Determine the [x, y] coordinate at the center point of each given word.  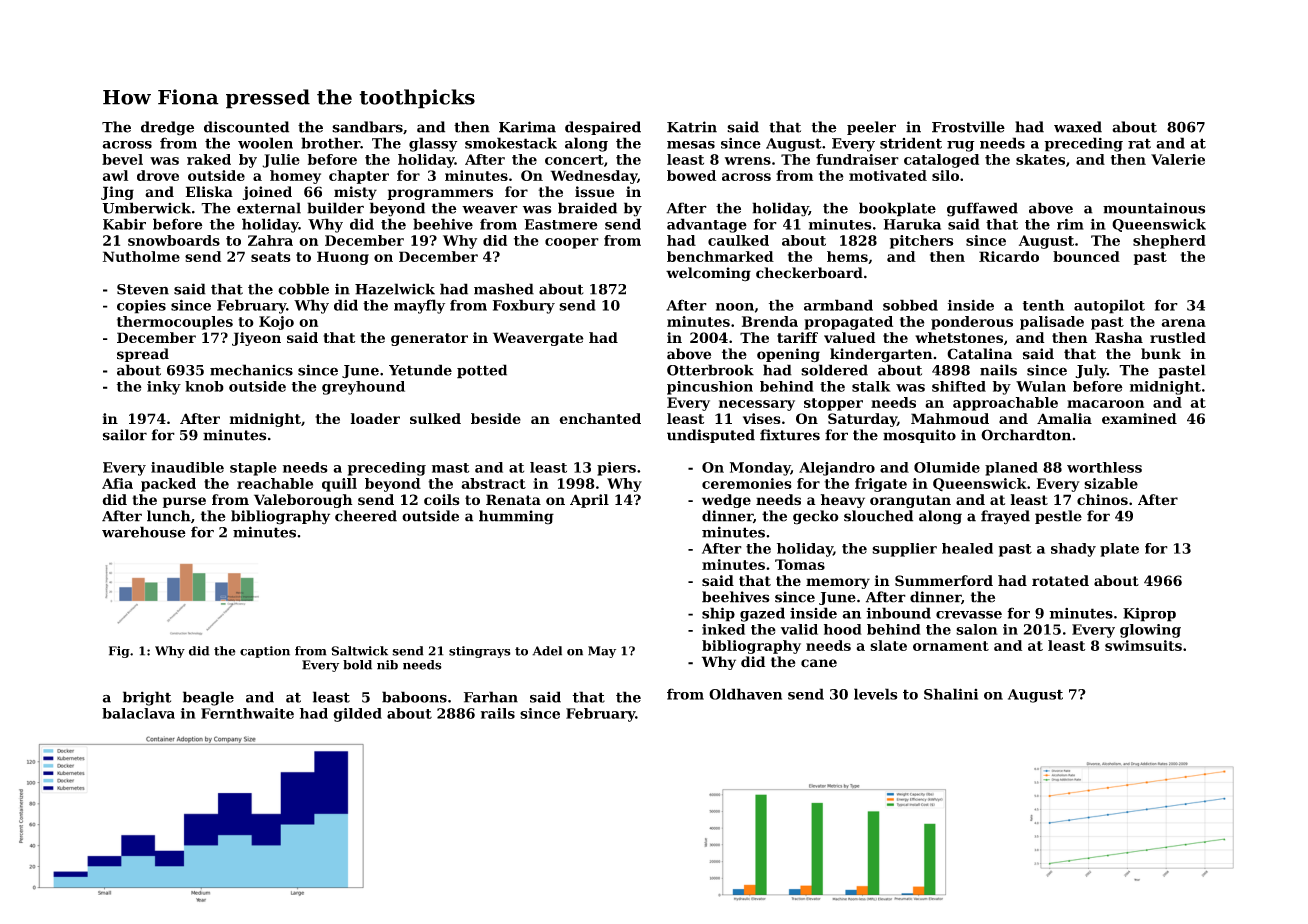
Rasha [1119, 337]
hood [843, 629]
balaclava [138, 713]
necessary [757, 405]
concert [574, 160]
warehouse [144, 532]
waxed [1078, 127]
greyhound [363, 388]
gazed [762, 614]
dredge [167, 128]
